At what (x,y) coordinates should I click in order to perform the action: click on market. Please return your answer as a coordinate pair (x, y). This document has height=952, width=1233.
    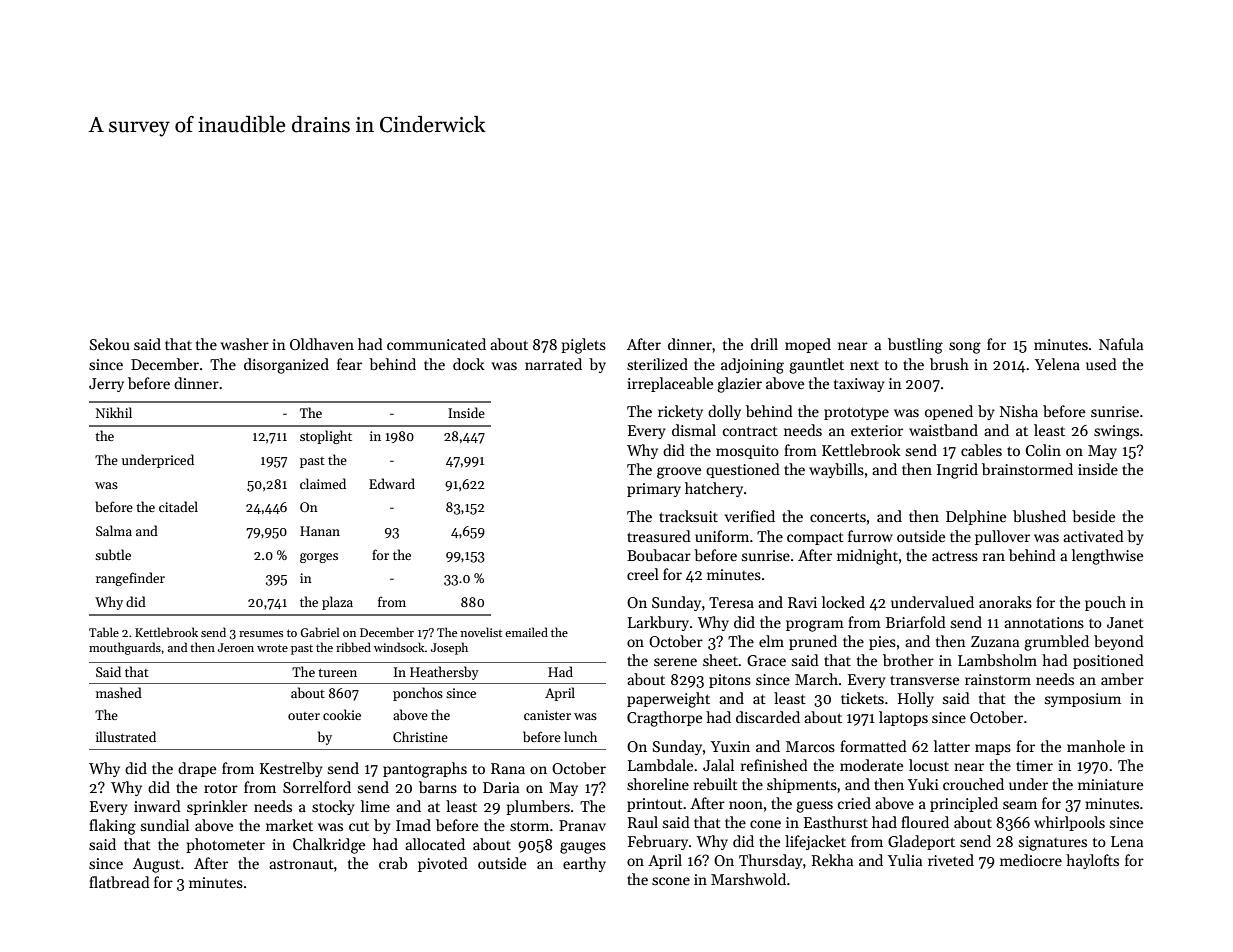
    Looking at the image, I should click on (289, 825).
